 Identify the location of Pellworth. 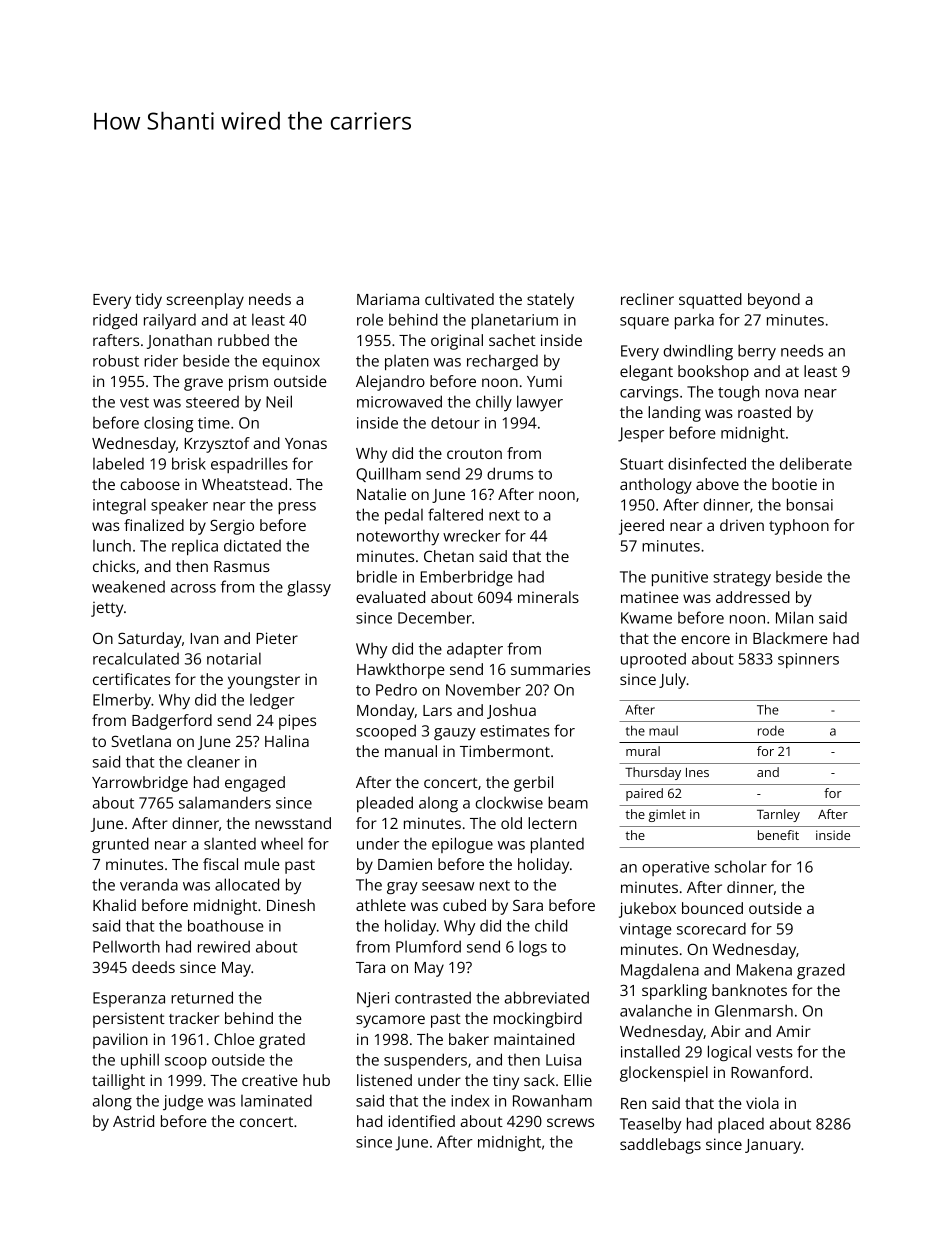
(126, 947).
